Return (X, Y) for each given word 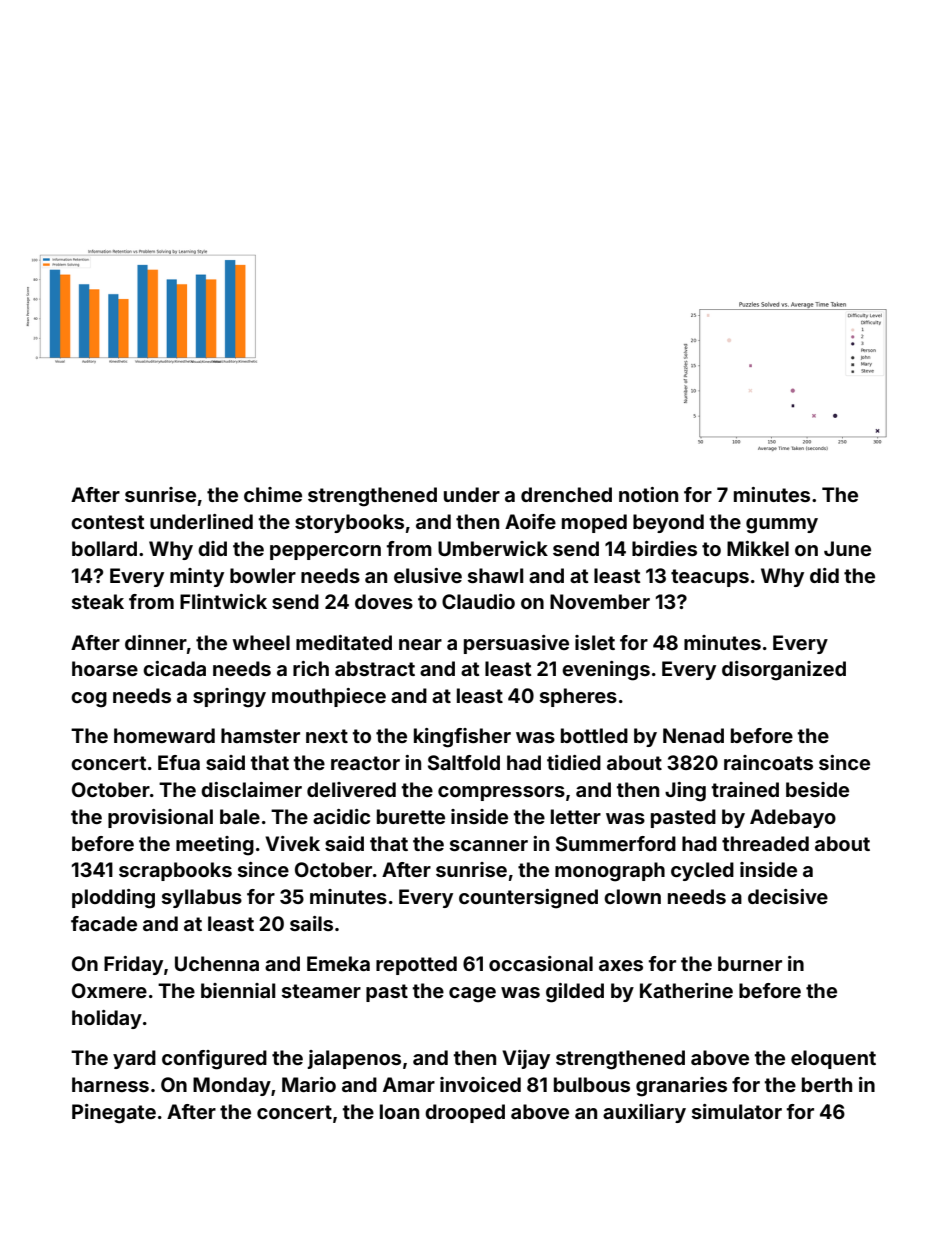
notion (648, 494)
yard (134, 1059)
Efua (179, 762)
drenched (566, 494)
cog (89, 700)
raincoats (768, 762)
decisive (788, 896)
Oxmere (109, 990)
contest (108, 522)
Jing (685, 792)
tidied (574, 762)
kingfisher (462, 738)
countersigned (528, 899)
